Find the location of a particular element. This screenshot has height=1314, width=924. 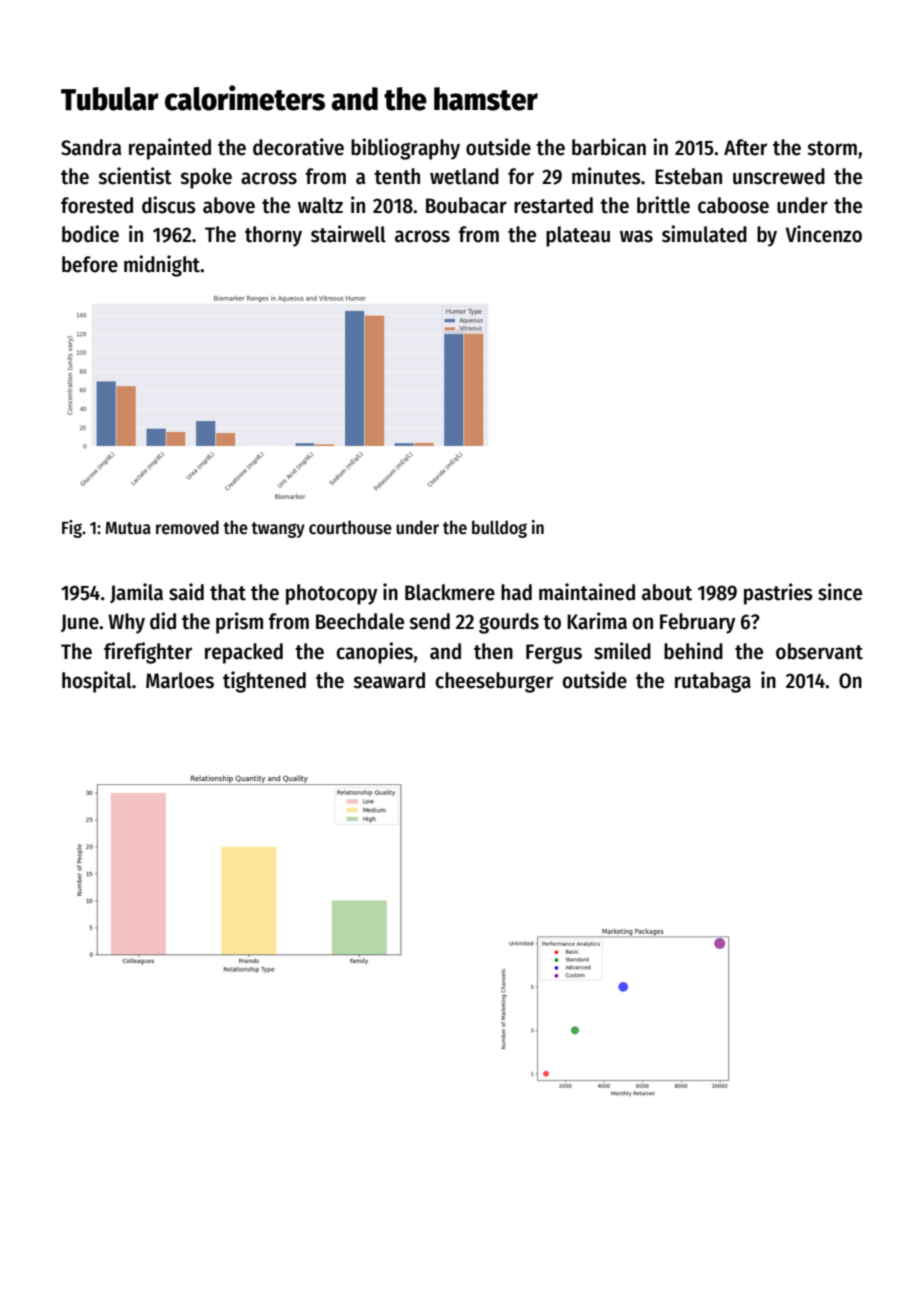

bibliography is located at coordinates (405, 149).
